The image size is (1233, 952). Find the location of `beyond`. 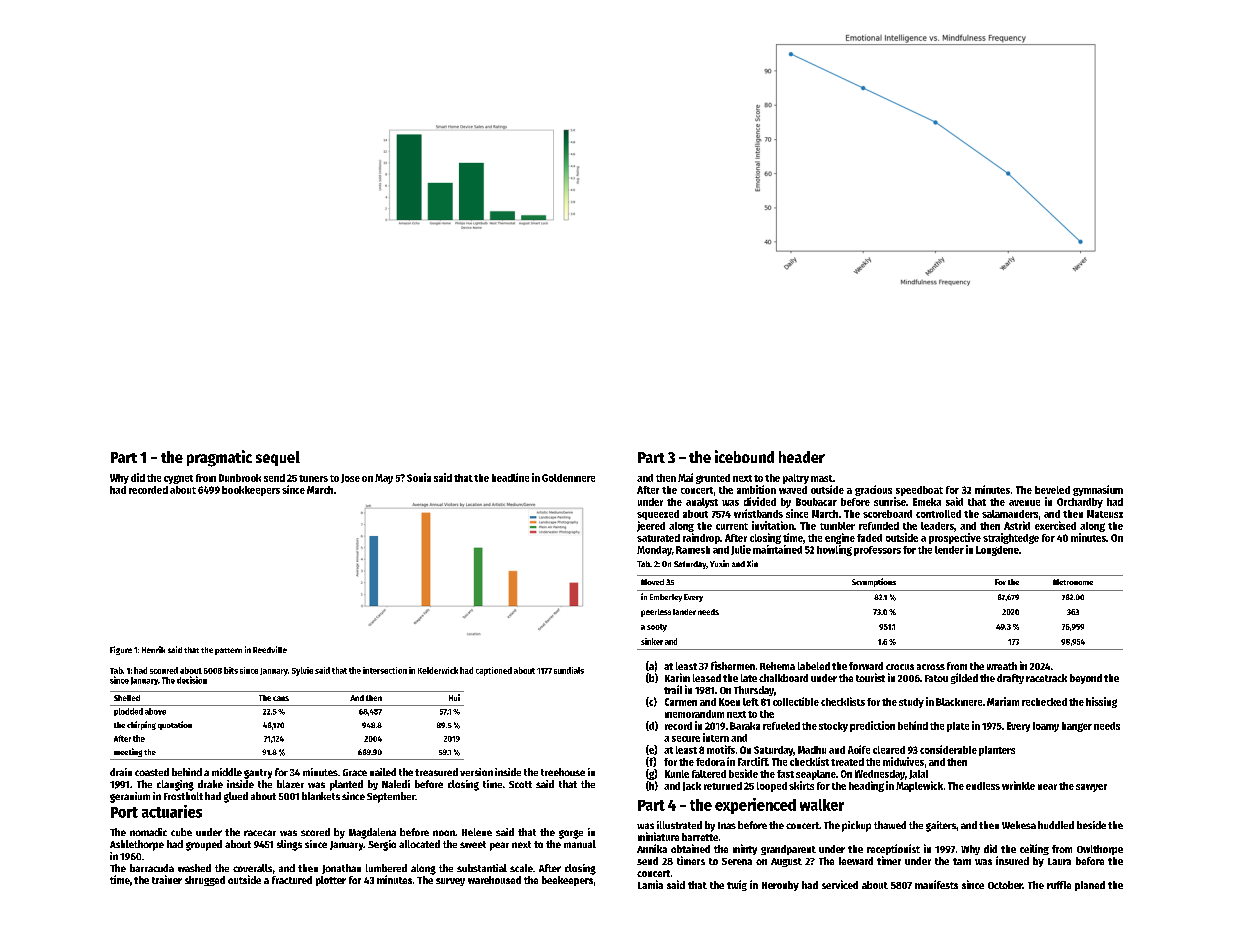

beyond is located at coordinates (1086, 679).
